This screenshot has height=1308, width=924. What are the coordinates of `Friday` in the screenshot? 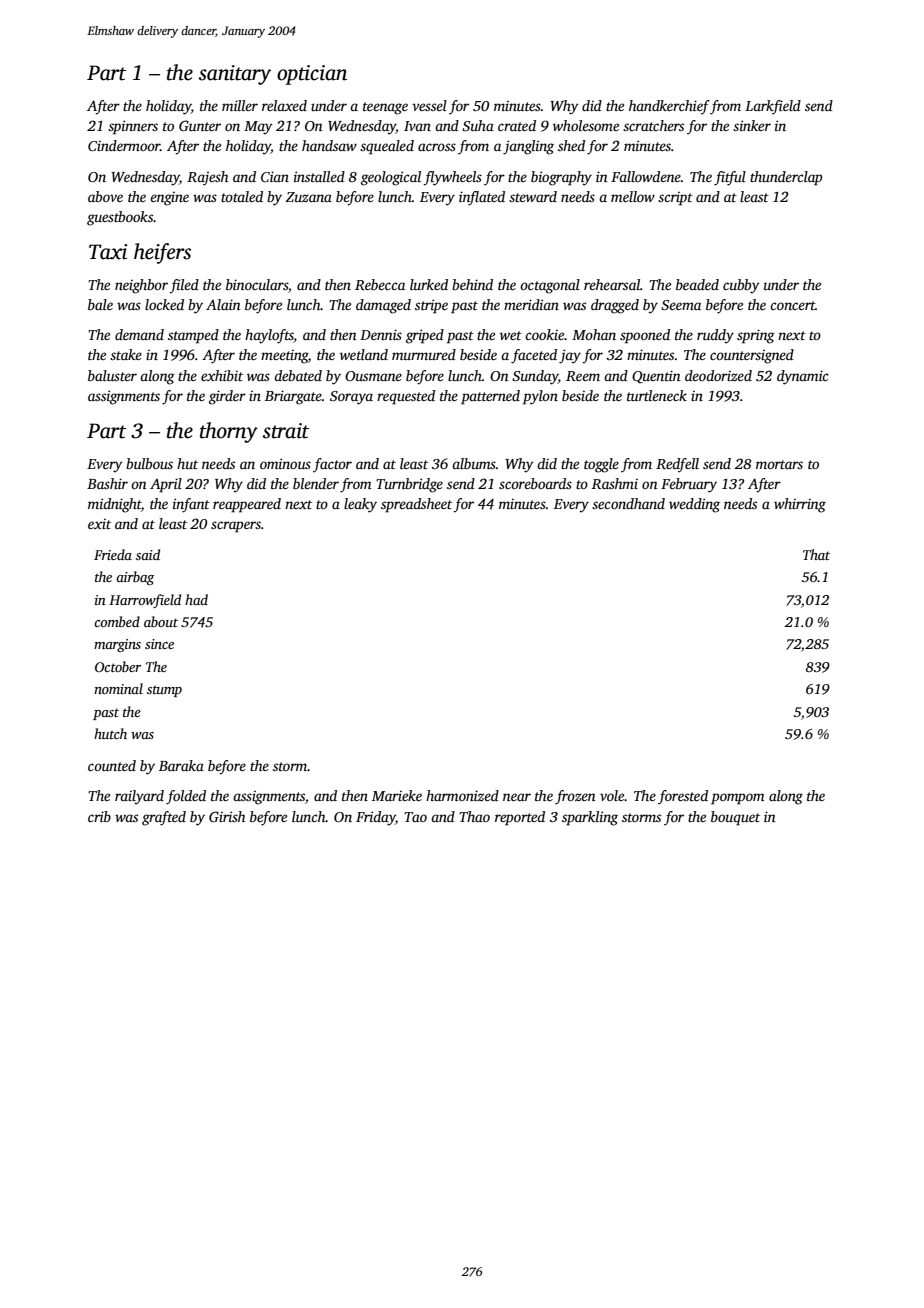 It's located at (376, 818).
